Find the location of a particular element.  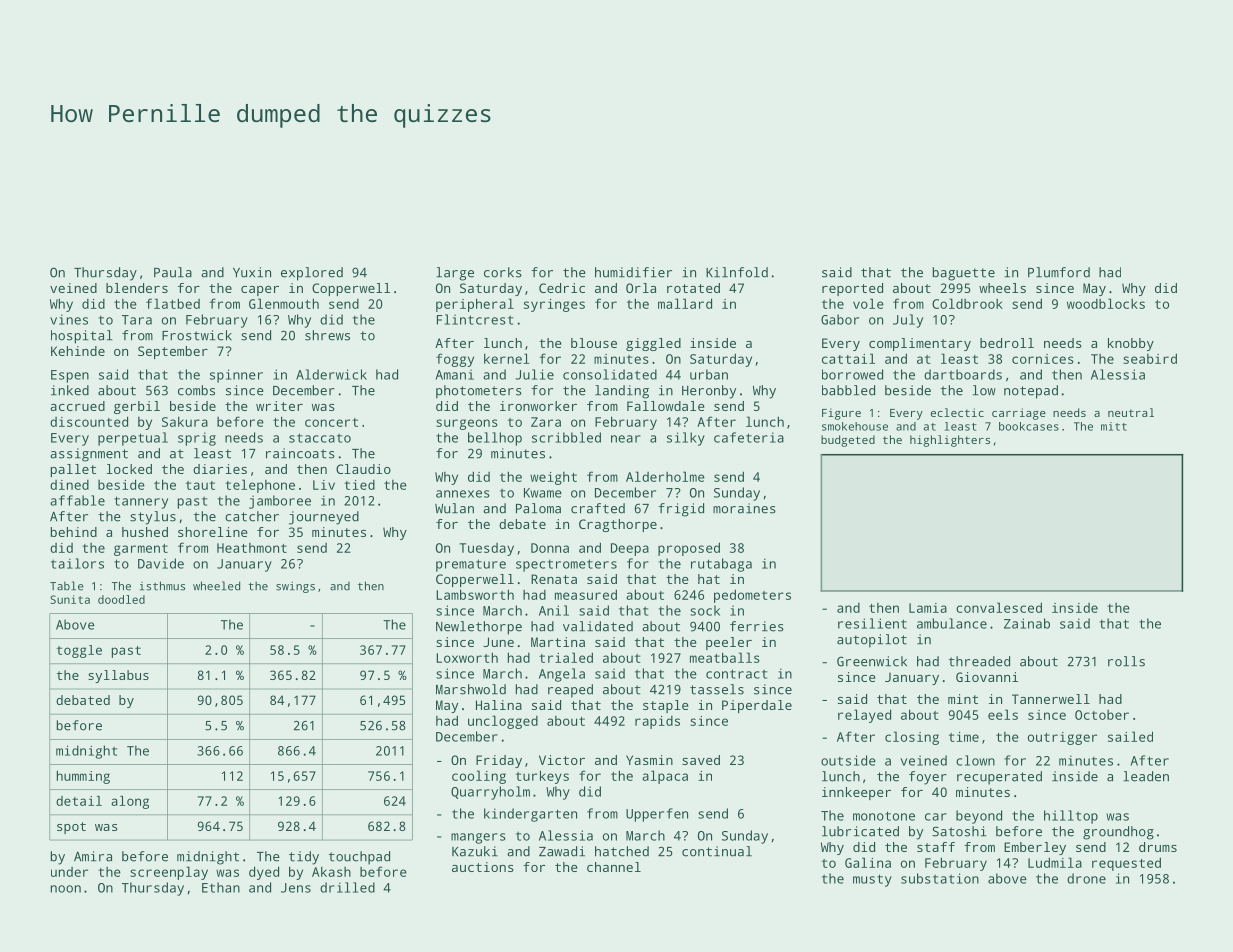

baguette is located at coordinates (964, 274).
